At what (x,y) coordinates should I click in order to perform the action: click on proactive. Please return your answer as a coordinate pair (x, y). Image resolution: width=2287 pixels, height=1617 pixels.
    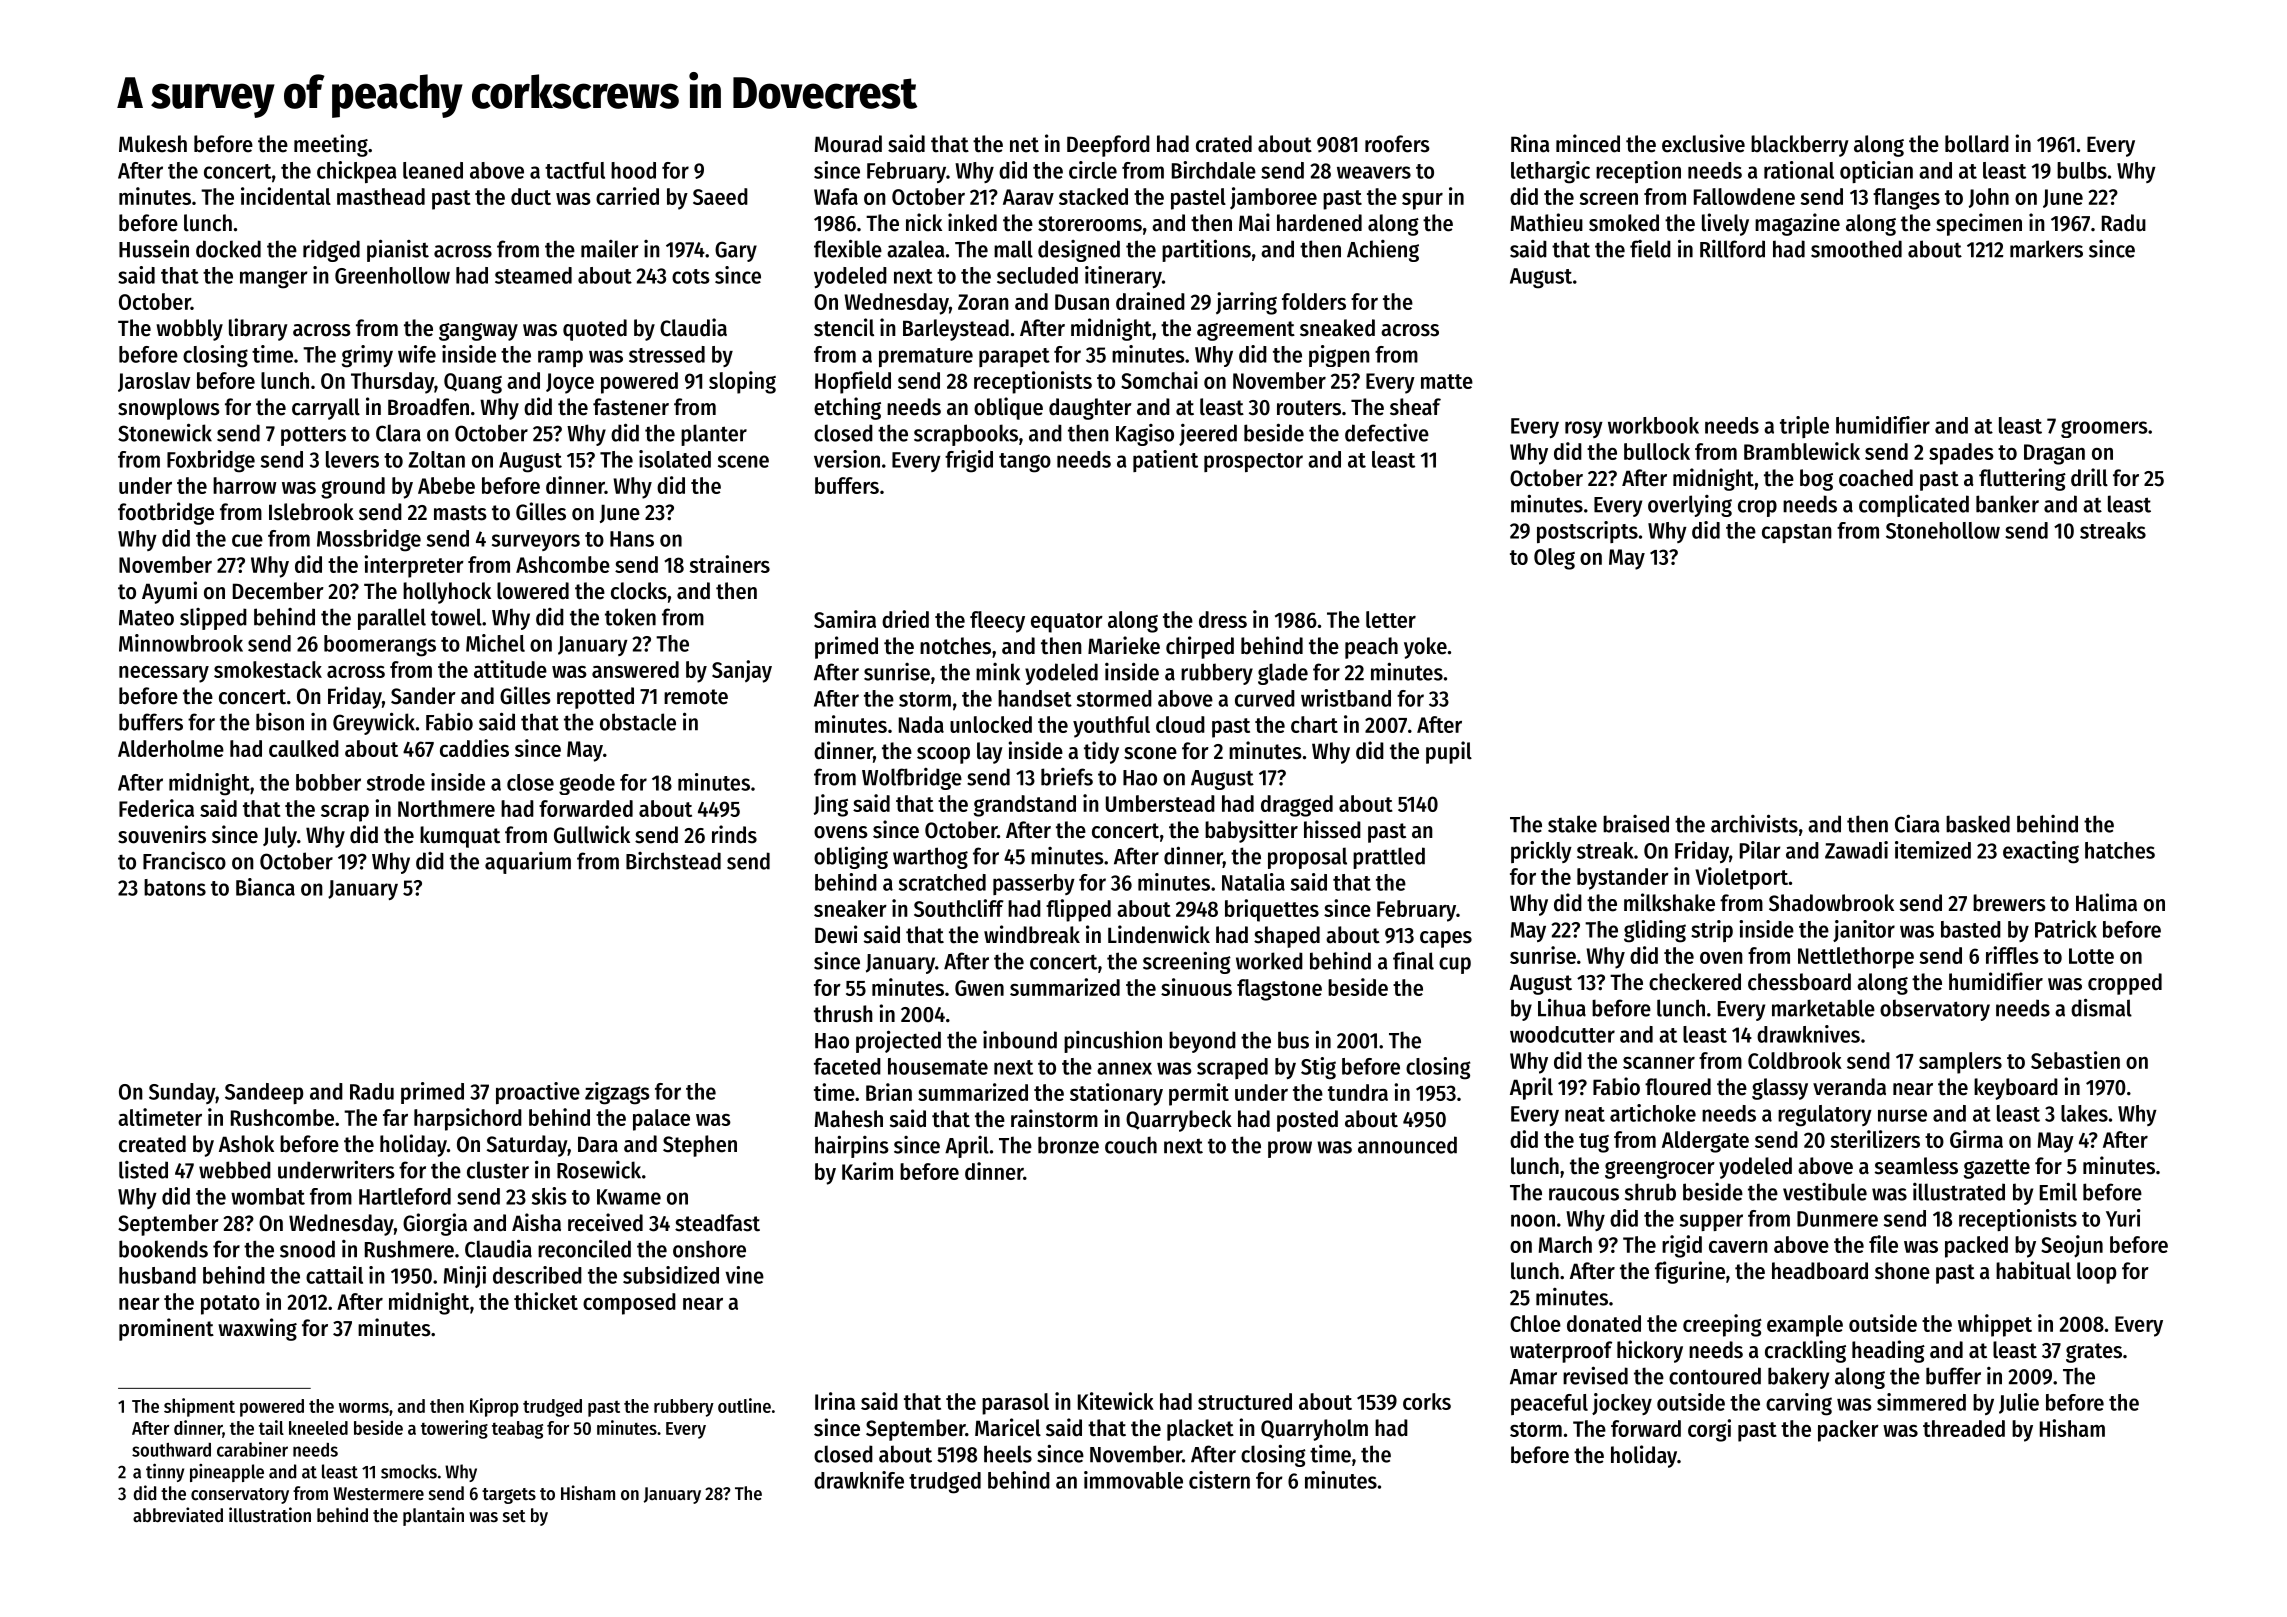
    Looking at the image, I should click on (538, 1093).
